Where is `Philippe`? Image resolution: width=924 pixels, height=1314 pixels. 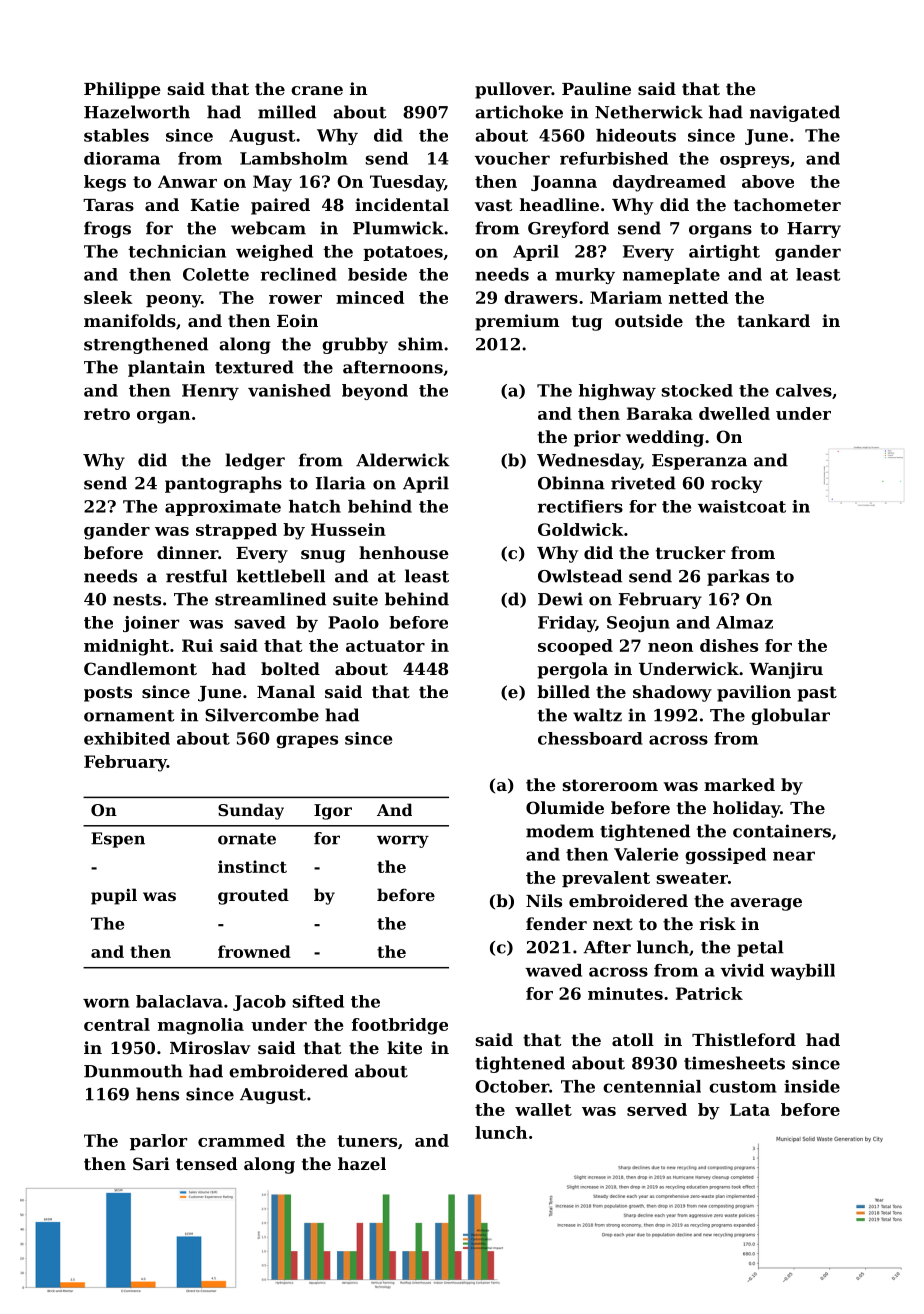 Philippe is located at coordinates (122, 90).
